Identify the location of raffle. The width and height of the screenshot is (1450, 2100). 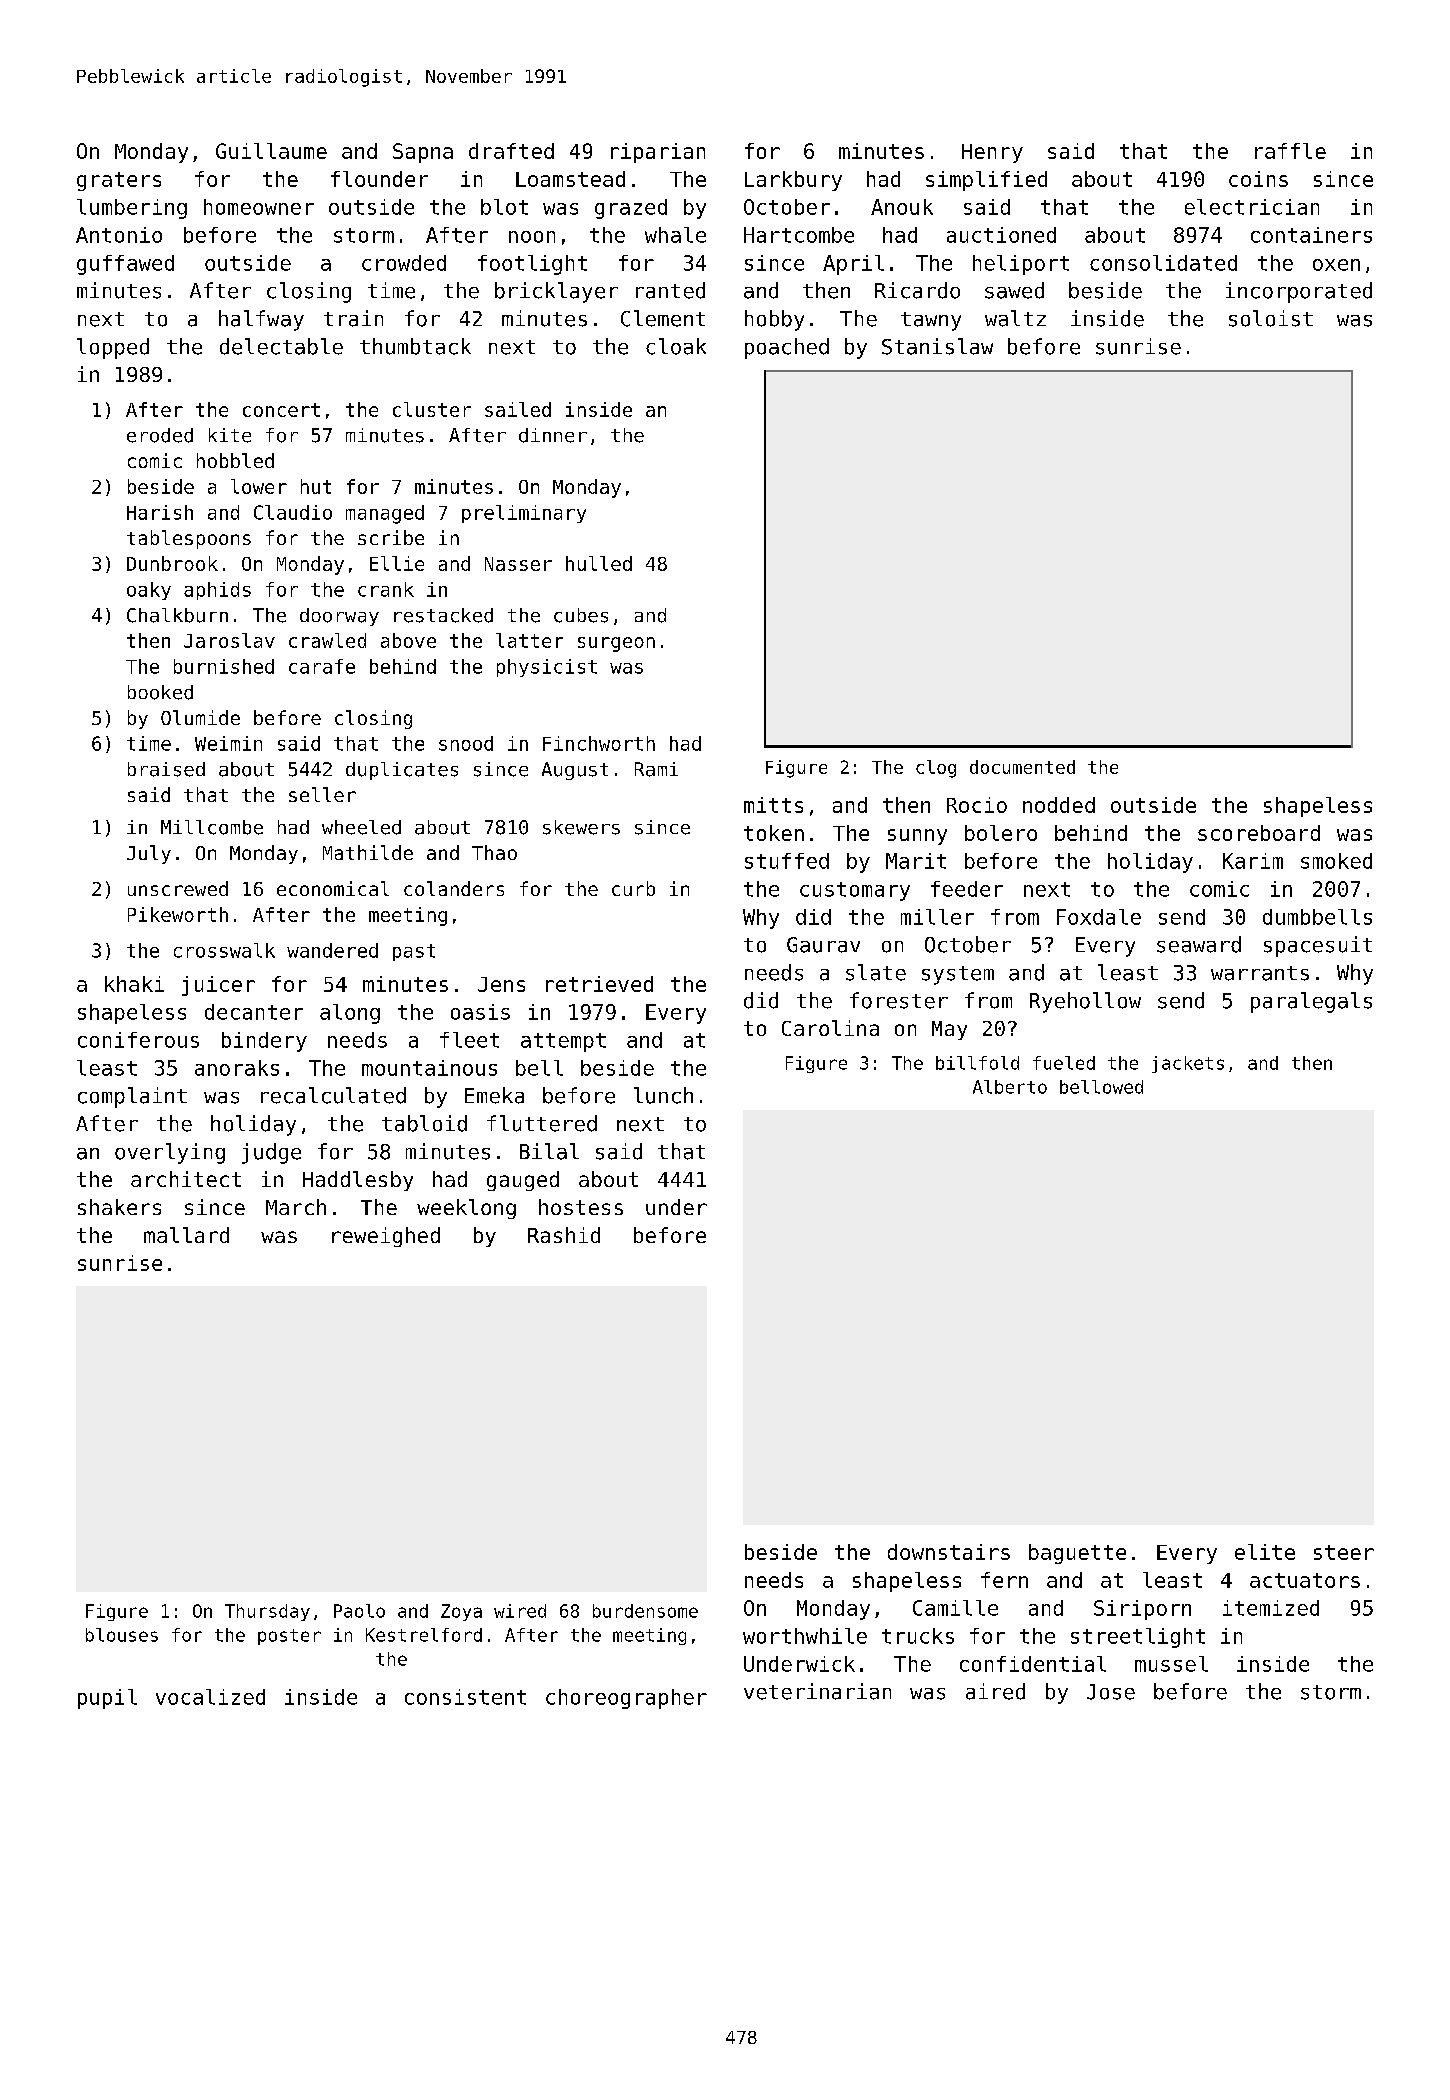
(1290, 151).
